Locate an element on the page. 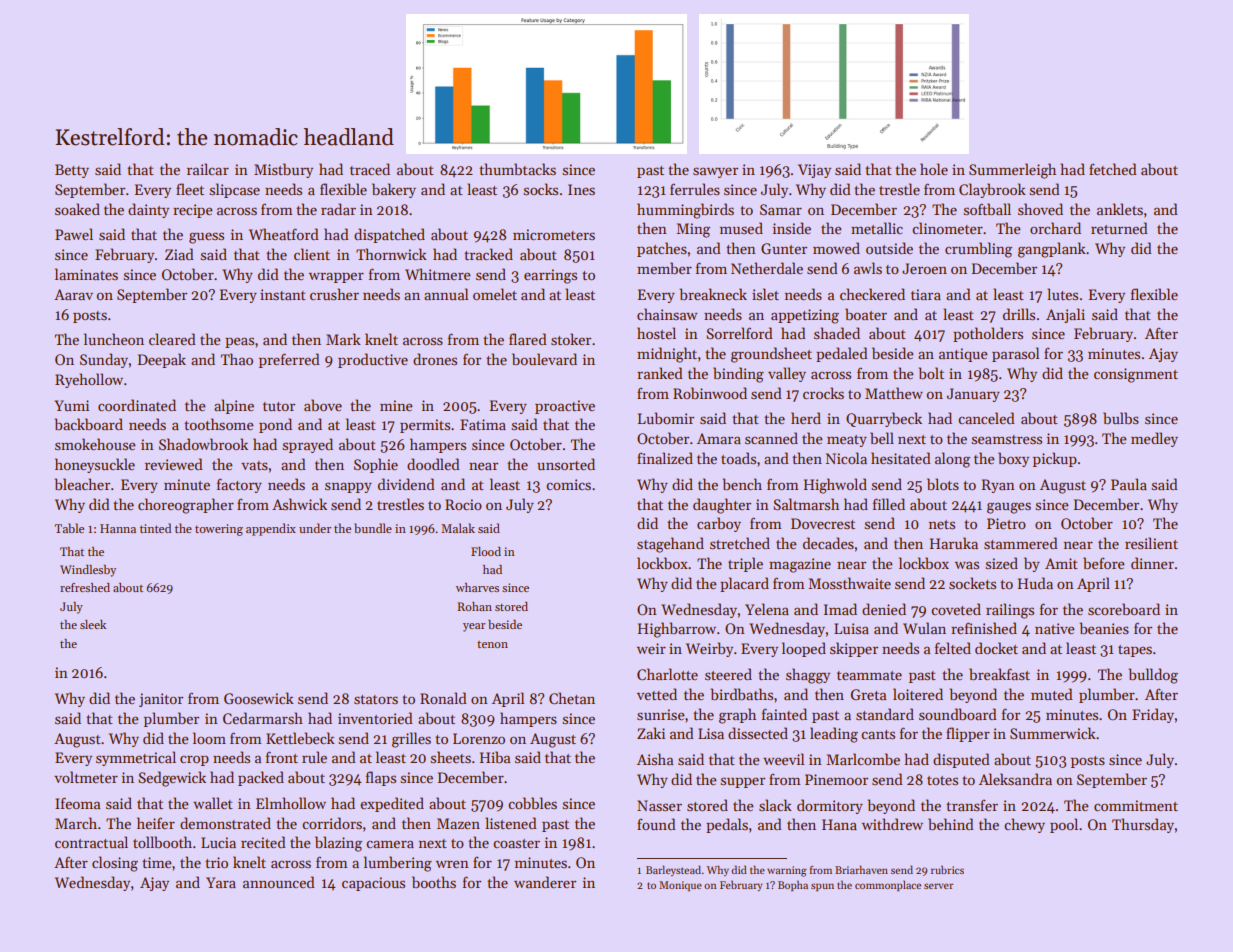 The image size is (1233, 952). commitment is located at coordinates (1136, 805).
